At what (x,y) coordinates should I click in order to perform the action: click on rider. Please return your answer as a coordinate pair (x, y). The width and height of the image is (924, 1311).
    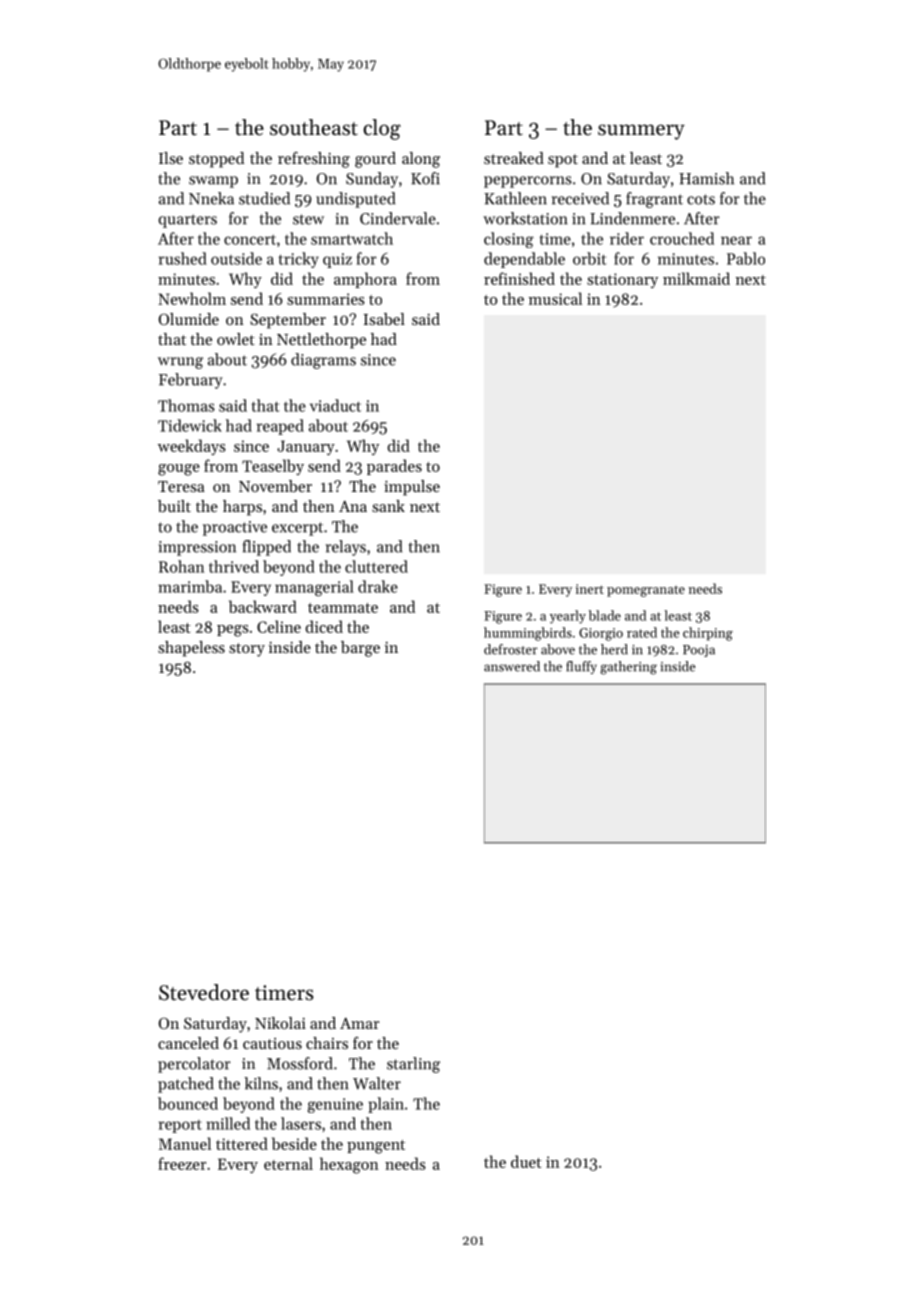
    Looking at the image, I should click on (627, 238).
